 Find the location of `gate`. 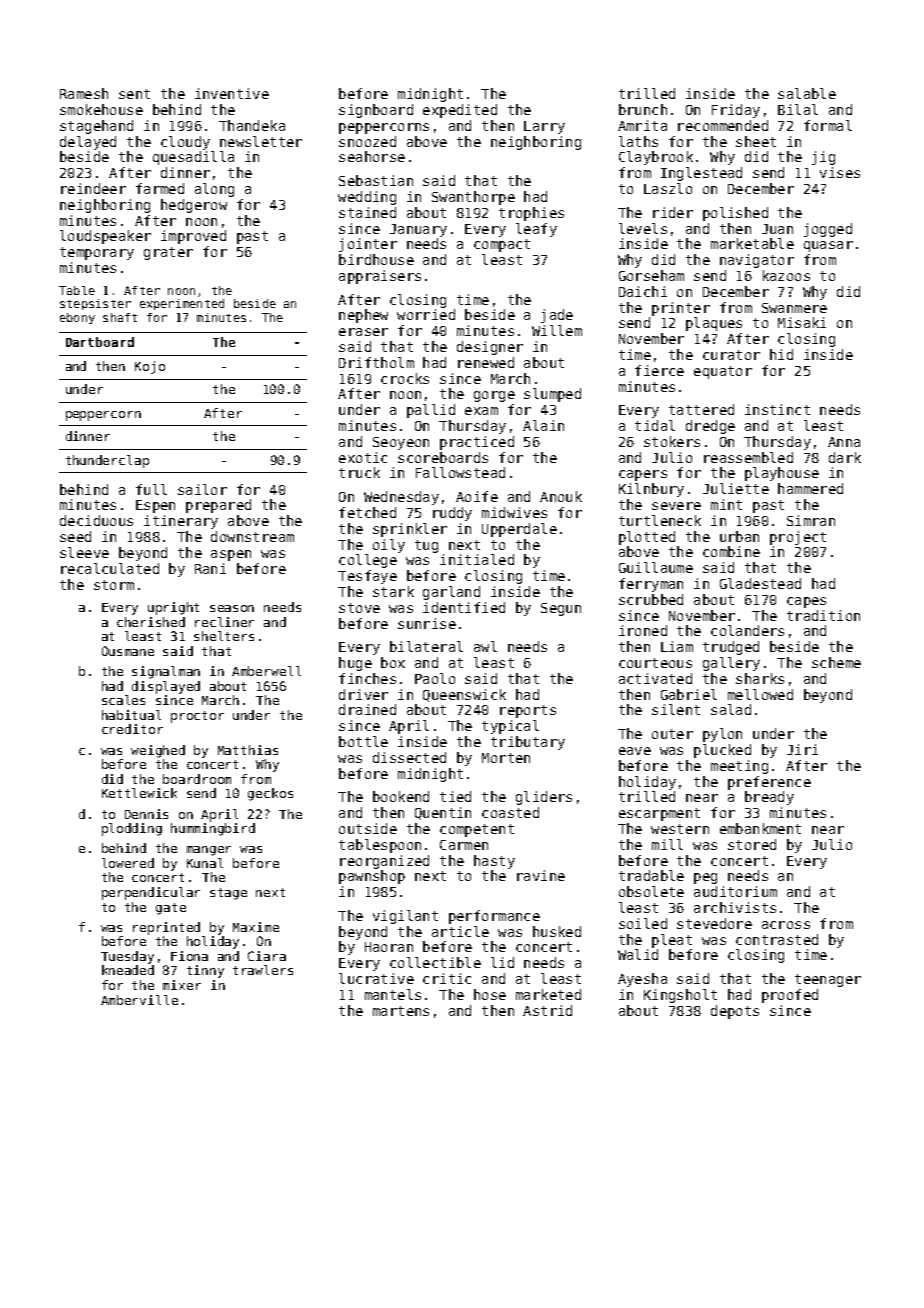

gate is located at coordinates (171, 909).
